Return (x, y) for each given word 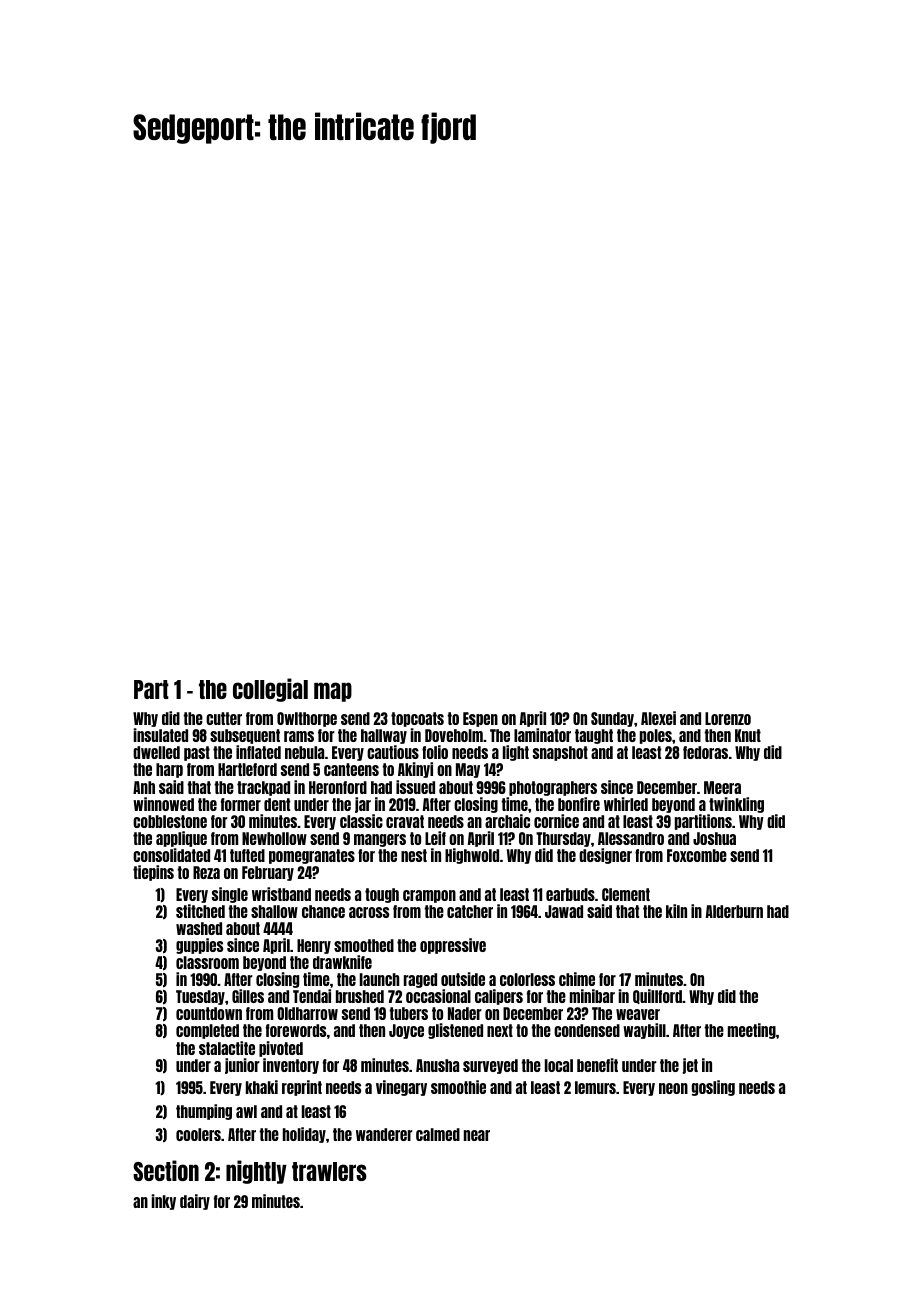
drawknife (342, 962)
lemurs (595, 1087)
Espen (480, 719)
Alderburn (734, 911)
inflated (258, 752)
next (500, 1030)
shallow (274, 911)
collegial (270, 690)
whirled (626, 804)
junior (242, 1066)
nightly (256, 1172)
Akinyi (415, 770)
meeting (752, 1031)
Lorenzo (728, 718)
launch (379, 979)
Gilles (248, 996)
